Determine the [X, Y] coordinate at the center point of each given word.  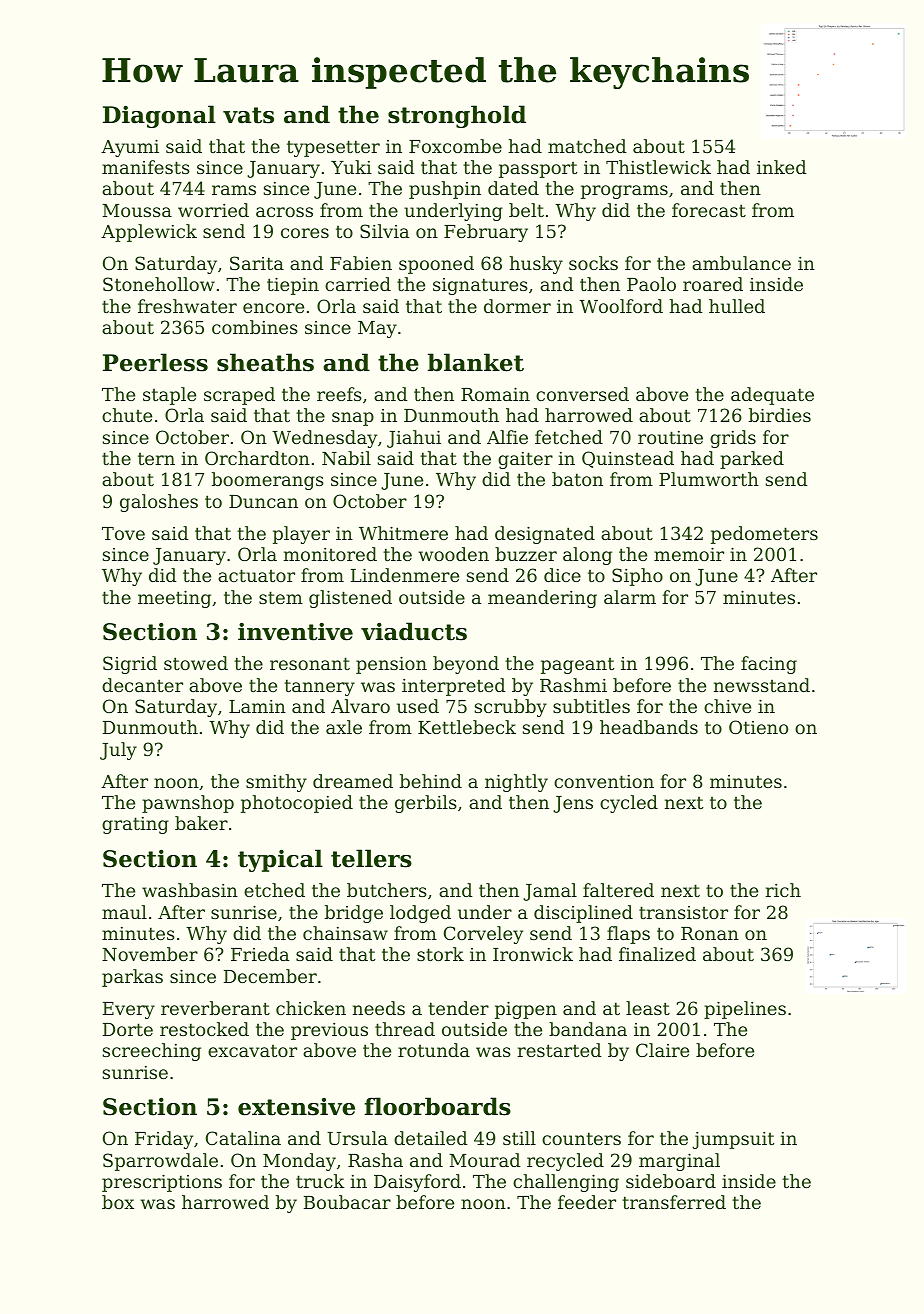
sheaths [265, 362]
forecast [709, 210]
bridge [354, 914]
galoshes [159, 503]
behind [431, 781]
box [118, 1202]
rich [783, 890]
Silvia [384, 231]
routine [670, 437]
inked [782, 167]
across [284, 212]
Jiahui [414, 439]
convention [604, 781]
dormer [517, 306]
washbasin [190, 890]
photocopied [297, 804]
